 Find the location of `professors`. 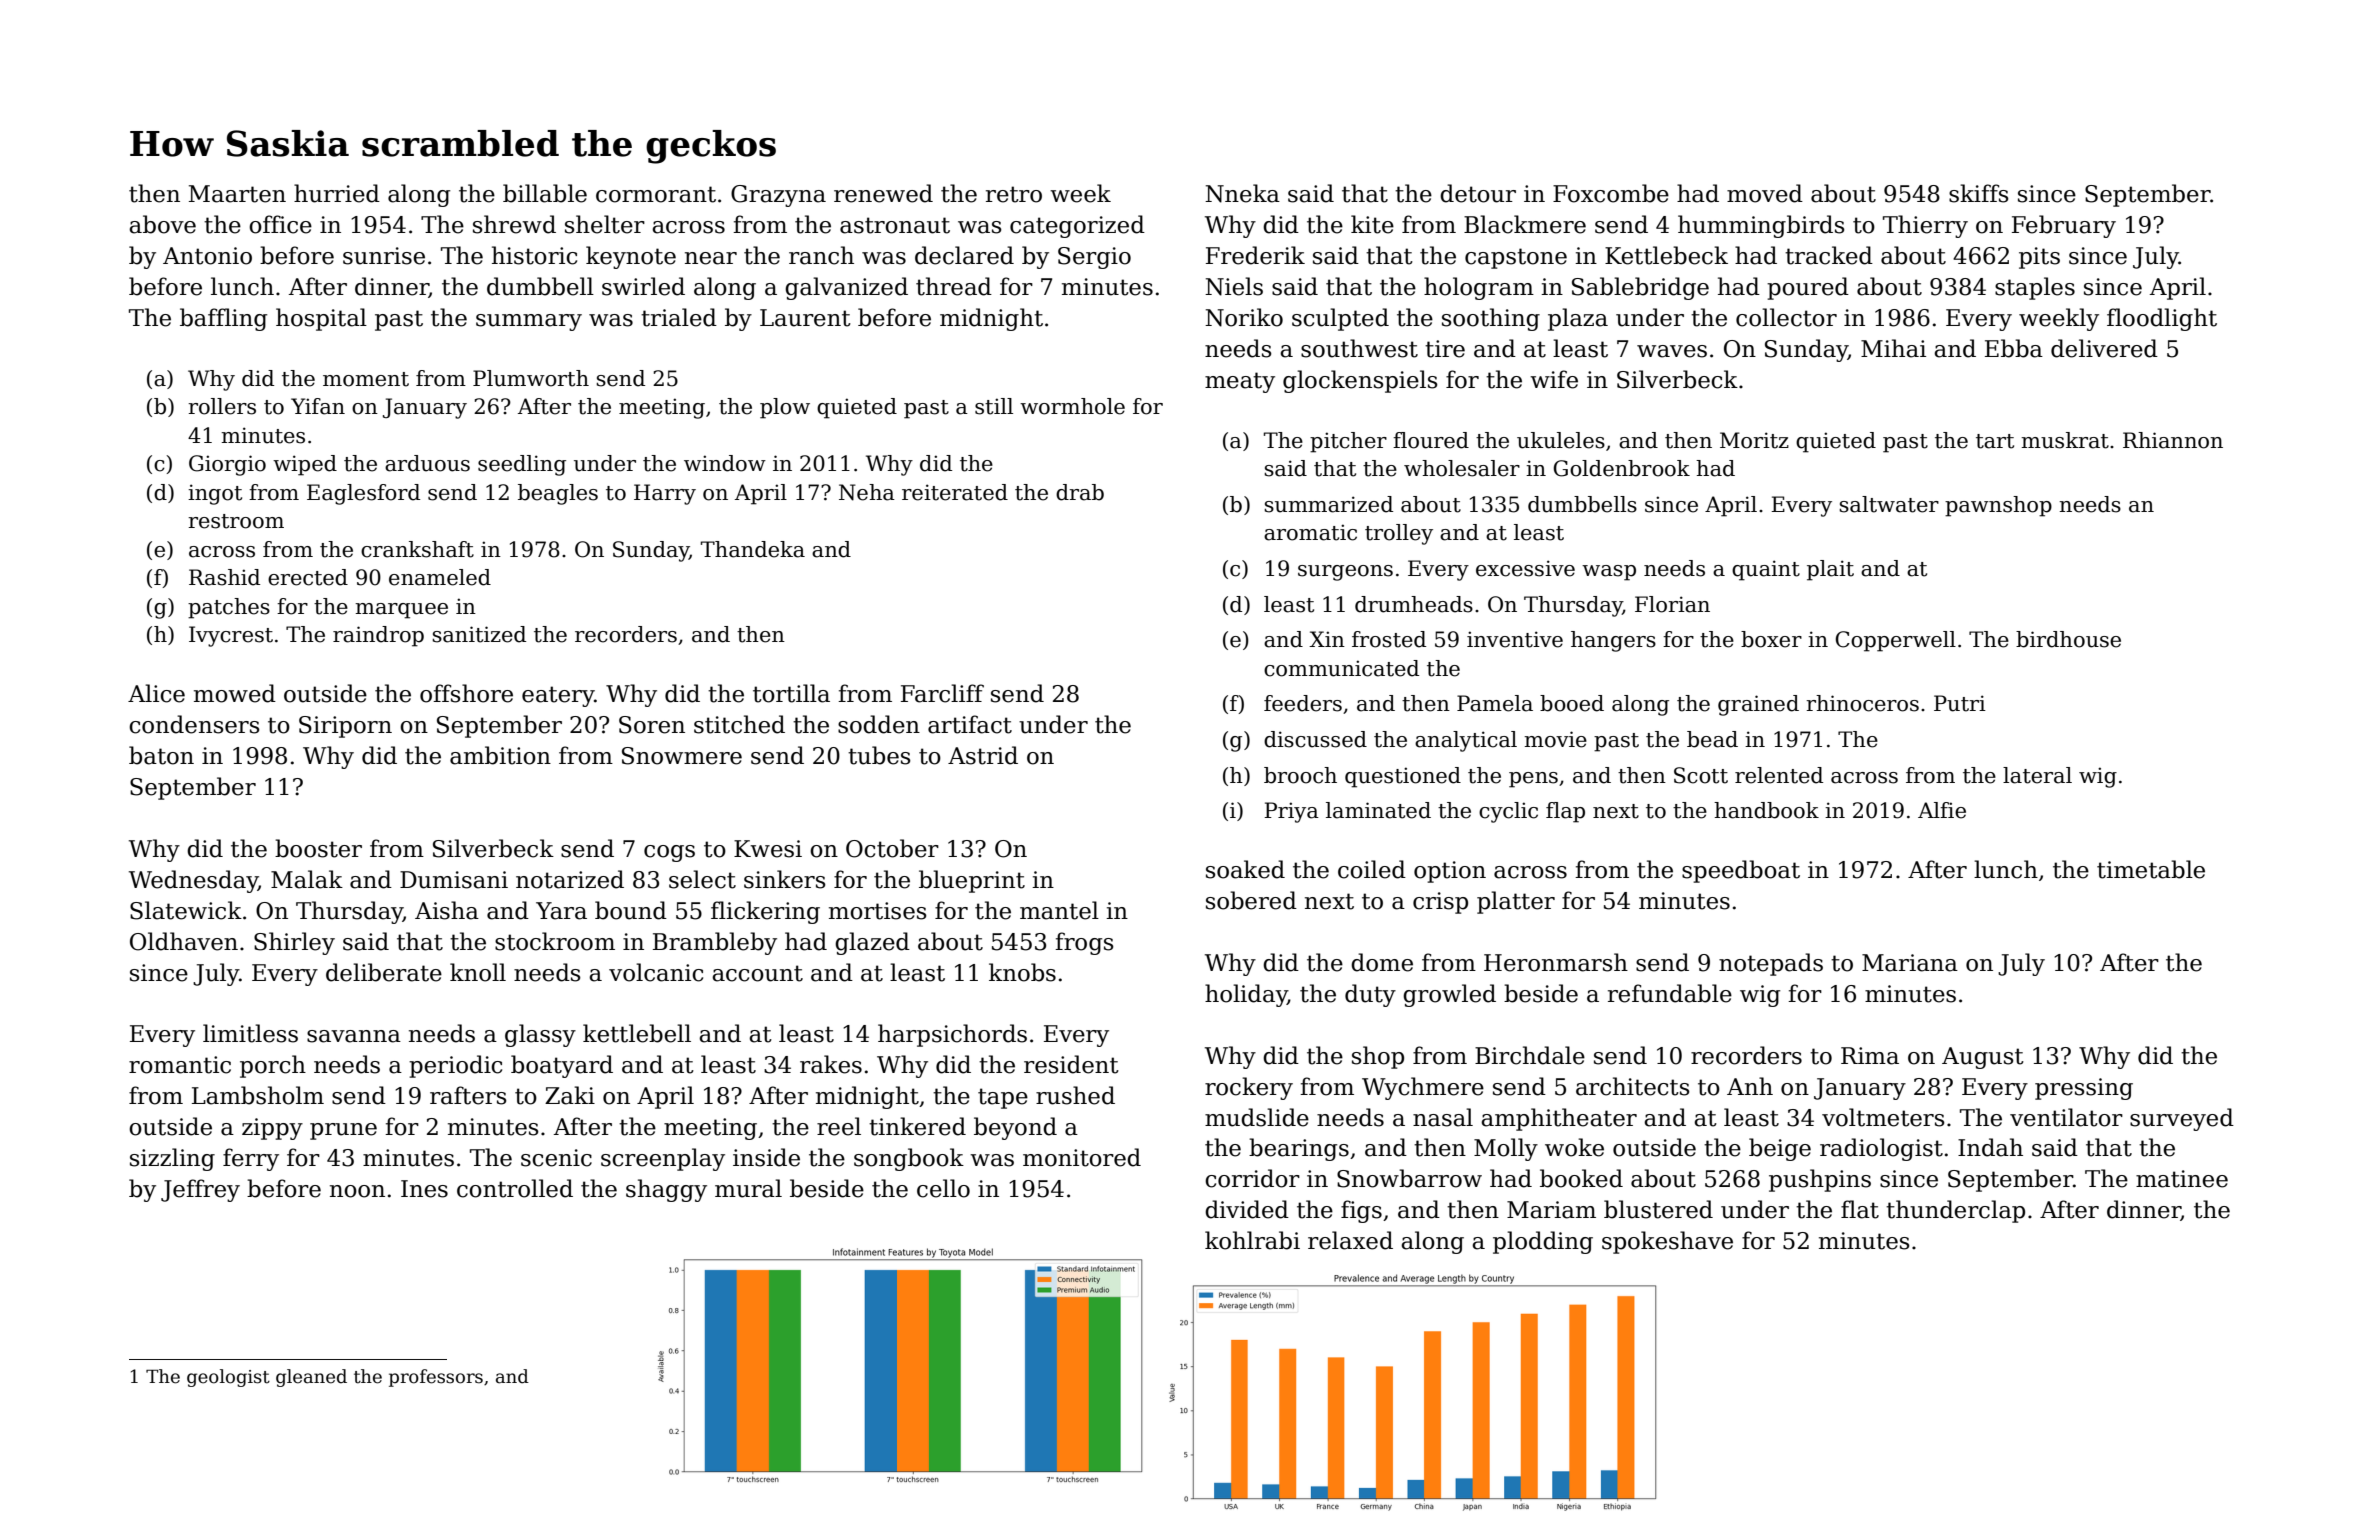

professors is located at coordinates (436, 1378).
